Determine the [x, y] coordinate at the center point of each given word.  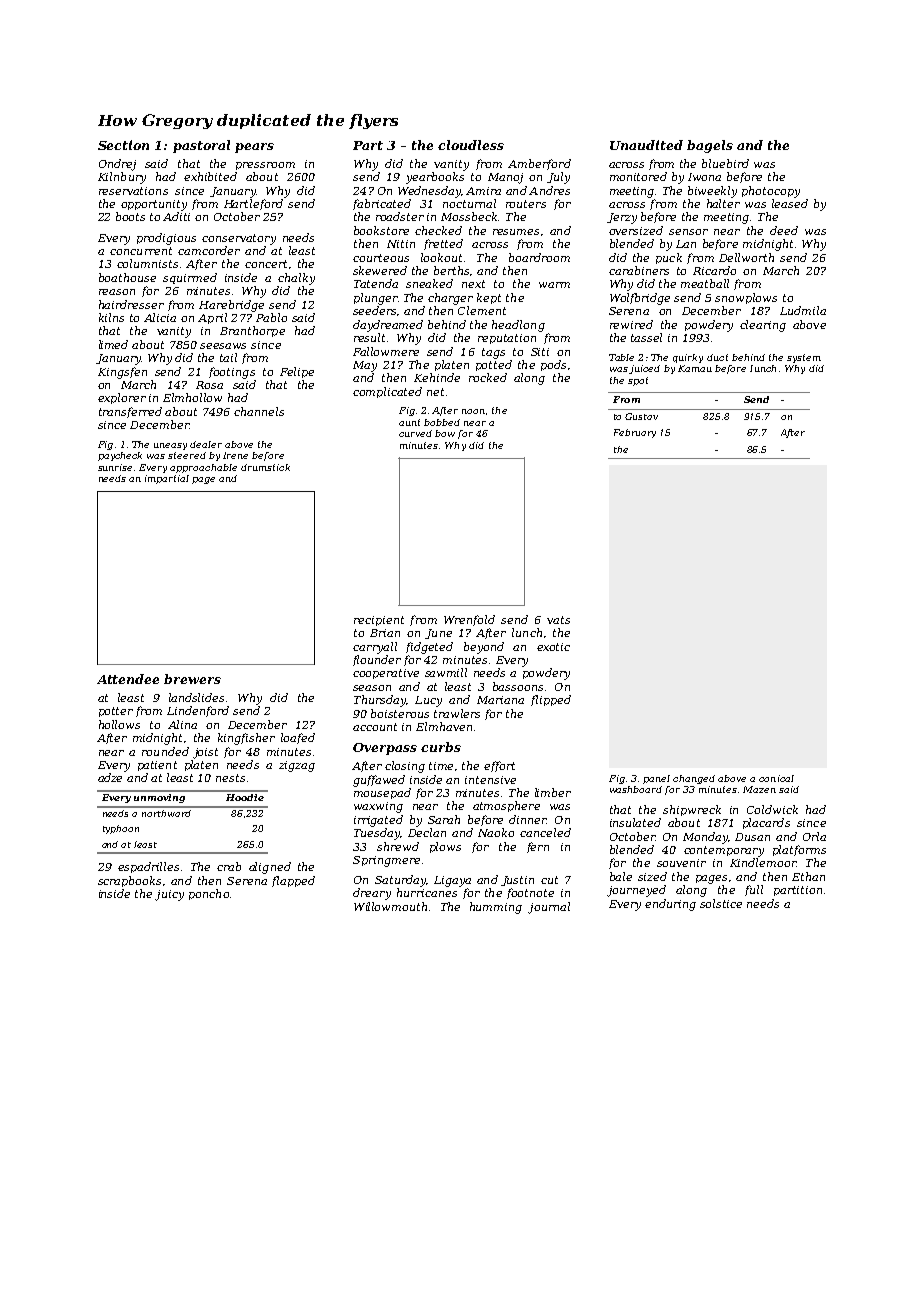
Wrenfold [469, 620]
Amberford [539, 164]
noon [473, 411]
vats [558, 620]
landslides [196, 697]
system [804, 358]
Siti [540, 352]
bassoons [518, 686]
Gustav [641, 416]
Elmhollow [192, 397]
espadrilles [148, 867]
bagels [710, 146]
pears [254, 148]
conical [776, 778]
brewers [192, 679]
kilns [111, 317]
